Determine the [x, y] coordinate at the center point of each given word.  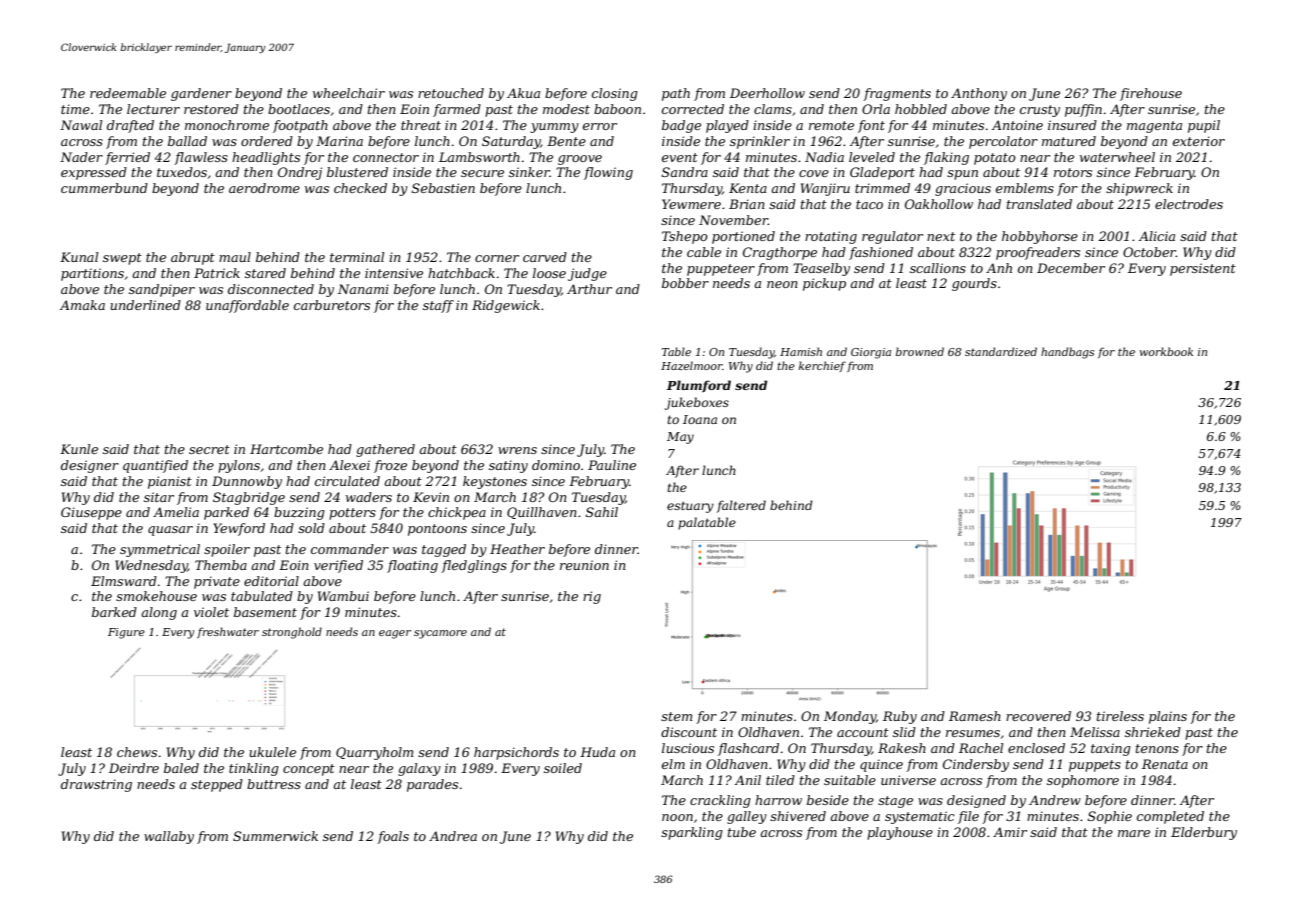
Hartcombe [286, 449]
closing [615, 94]
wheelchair [349, 93]
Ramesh [975, 716]
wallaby [169, 837]
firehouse [1151, 94]
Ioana [700, 419]
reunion [584, 565]
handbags [1067, 353]
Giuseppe [91, 513]
